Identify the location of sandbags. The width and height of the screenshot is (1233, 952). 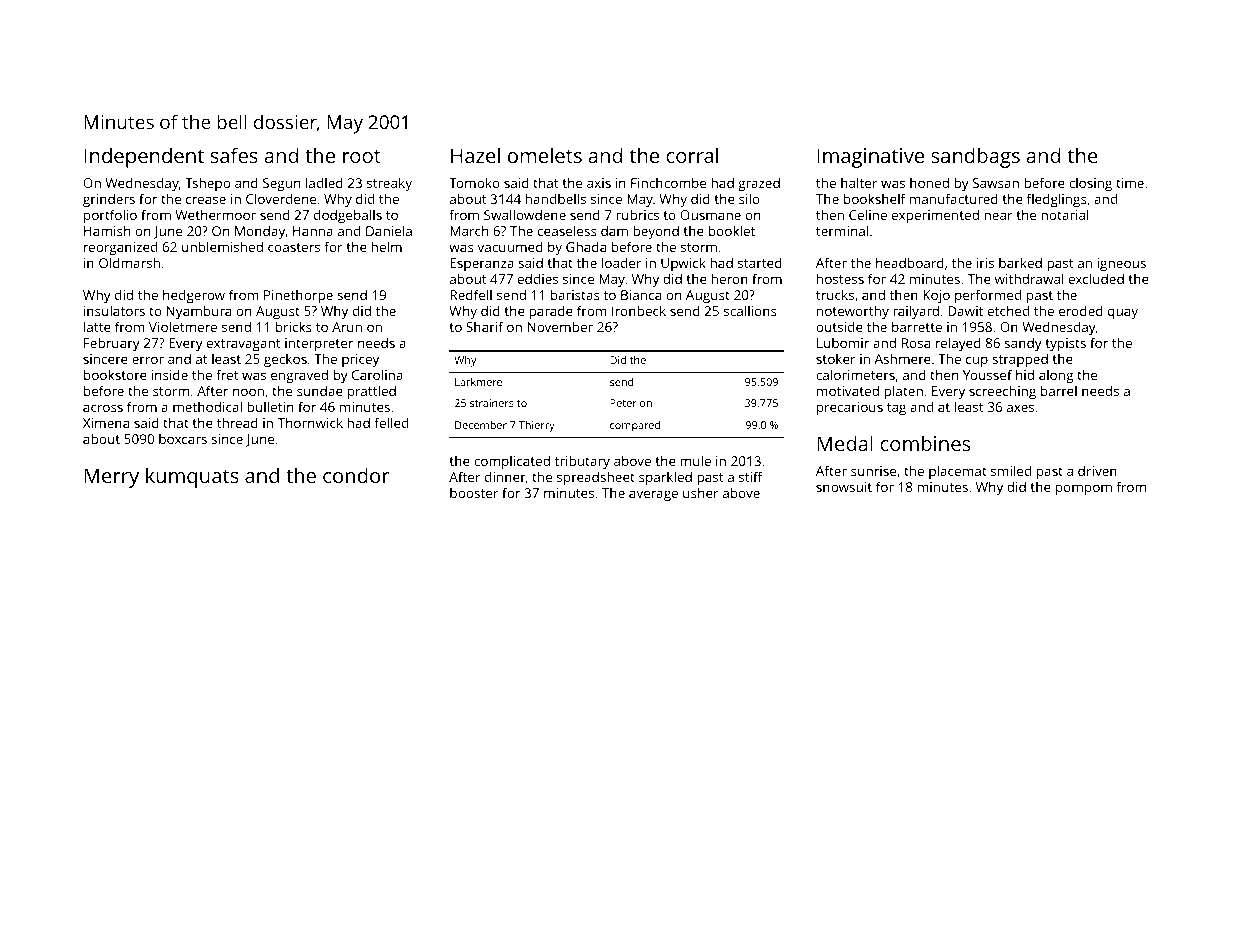
(975, 157).
